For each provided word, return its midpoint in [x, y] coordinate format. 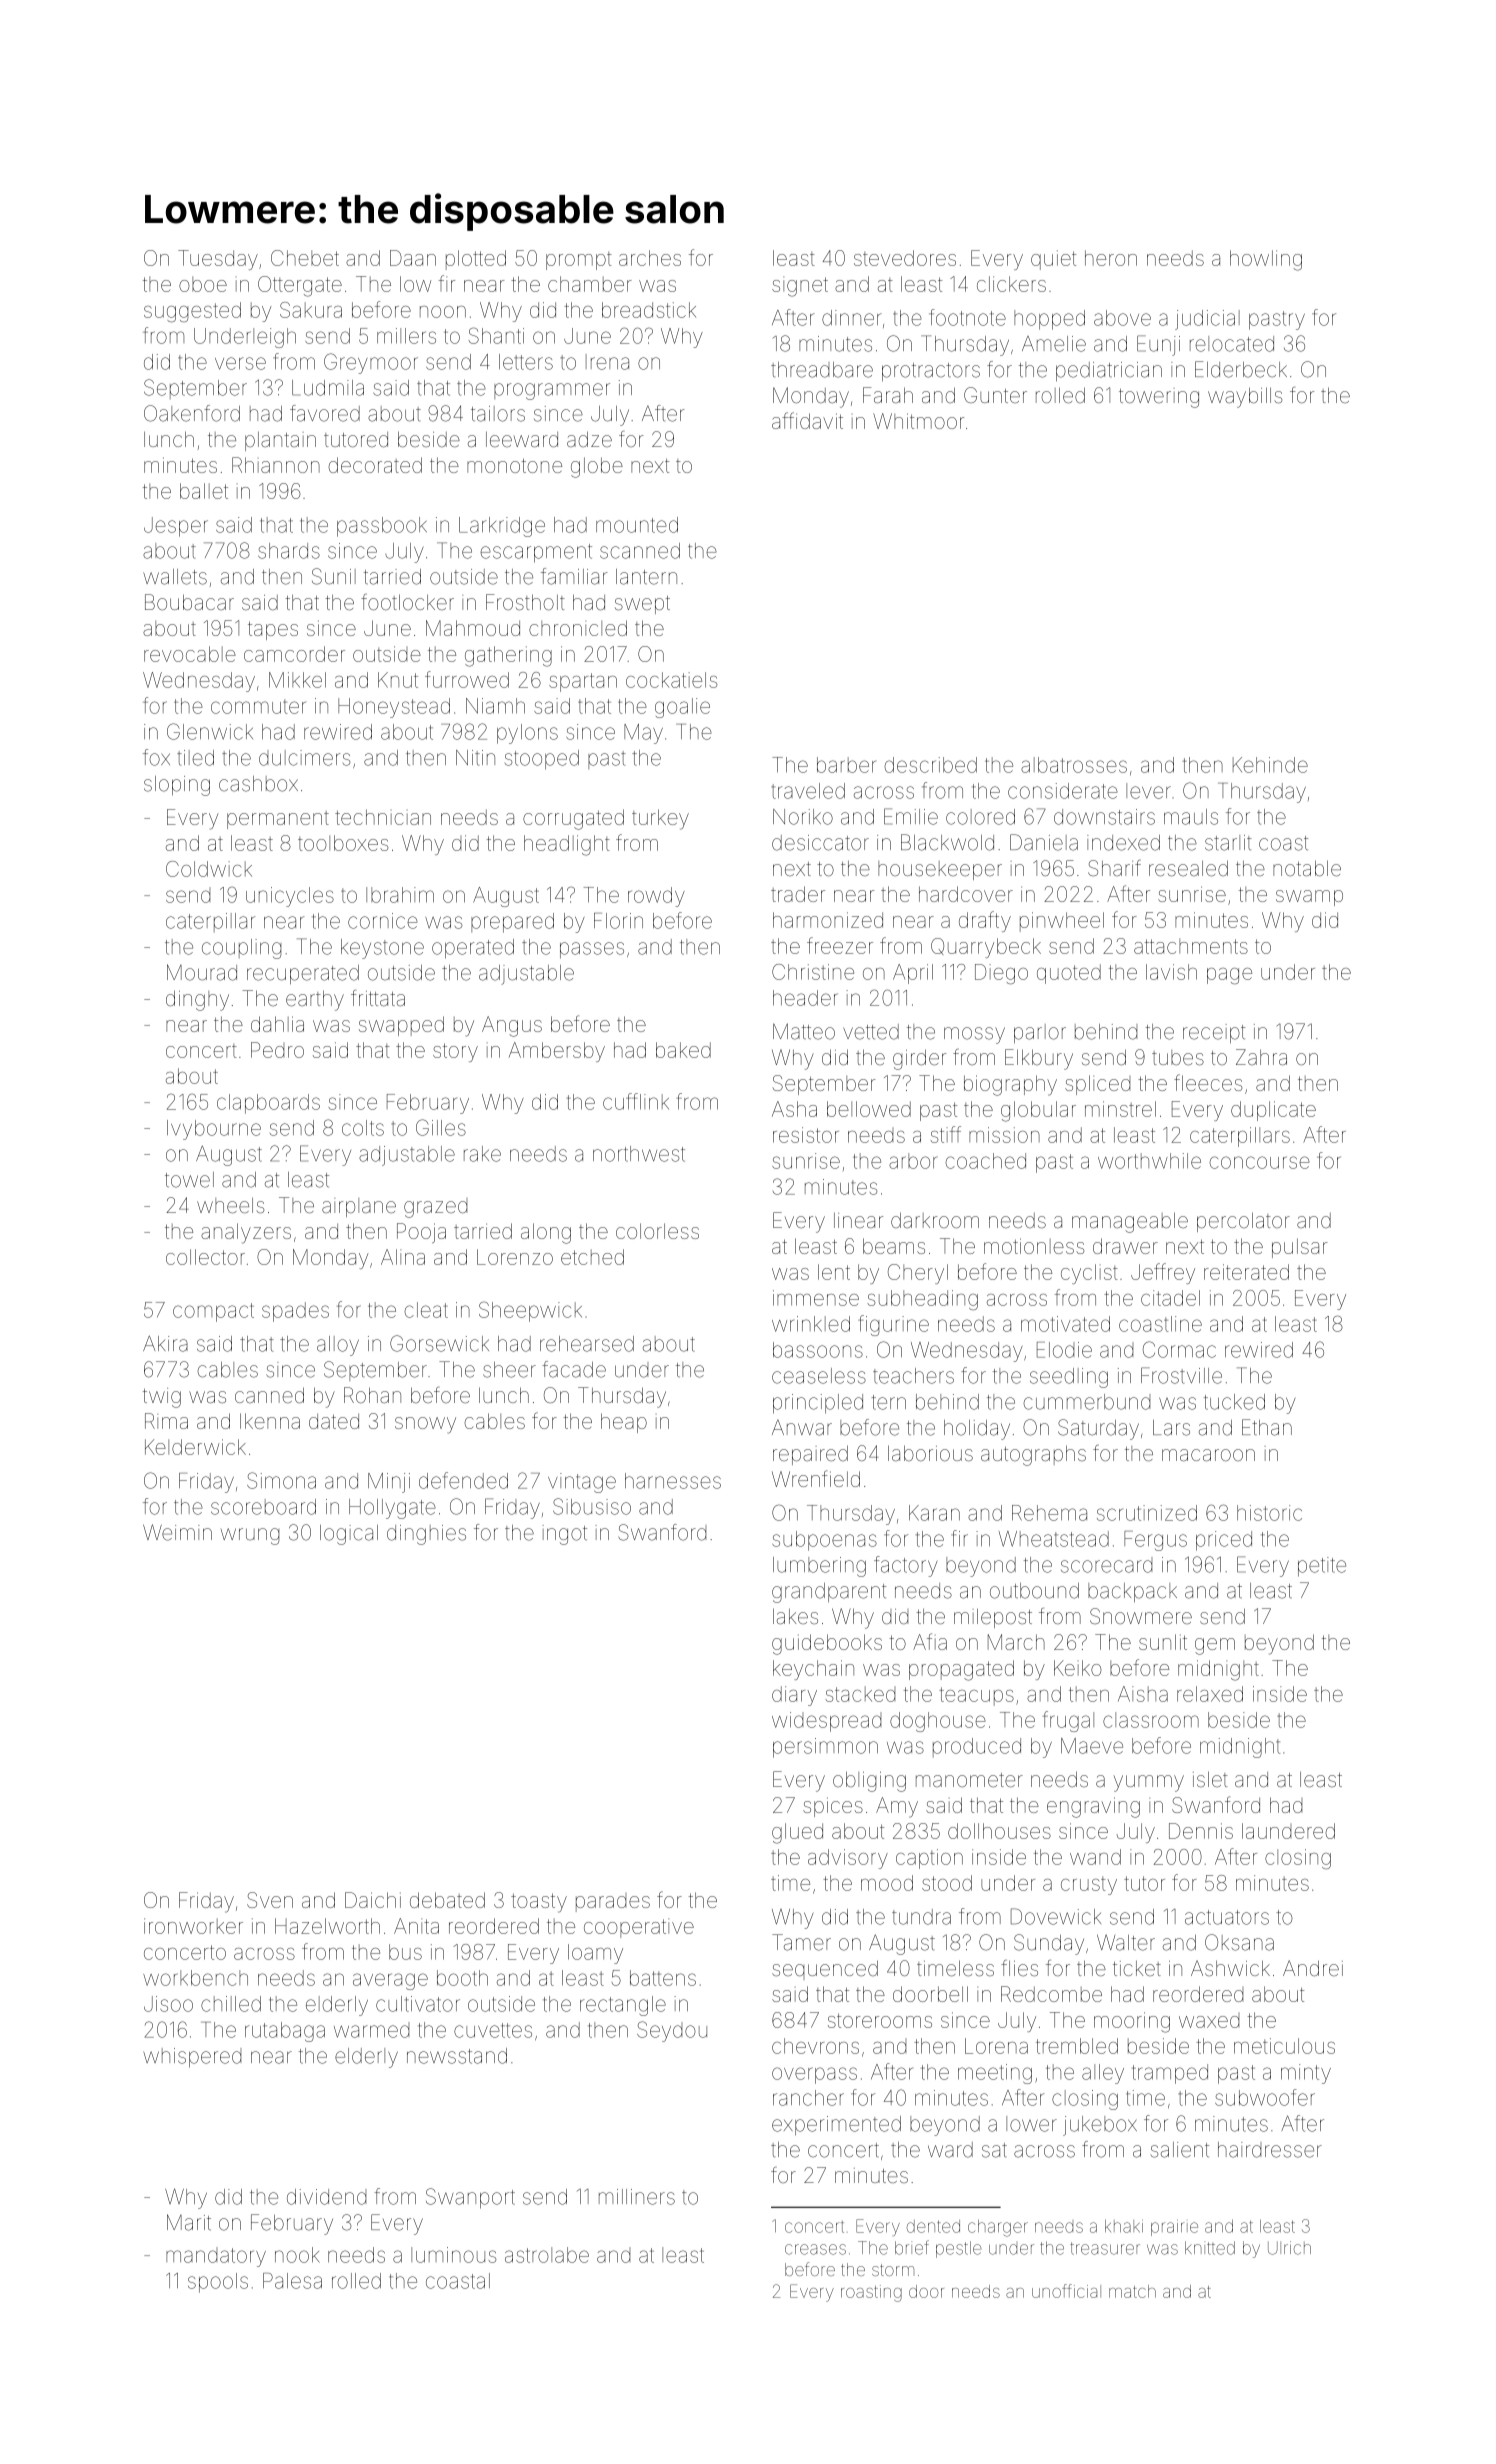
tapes [273, 630]
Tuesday [218, 260]
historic [1269, 1513]
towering [1159, 398]
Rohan [372, 1395]
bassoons [818, 1350]
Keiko [1078, 1668]
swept [642, 605]
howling [1266, 260]
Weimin [177, 1532]
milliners [637, 2197]
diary [794, 1696]
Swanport [470, 2198]
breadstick [649, 310]
